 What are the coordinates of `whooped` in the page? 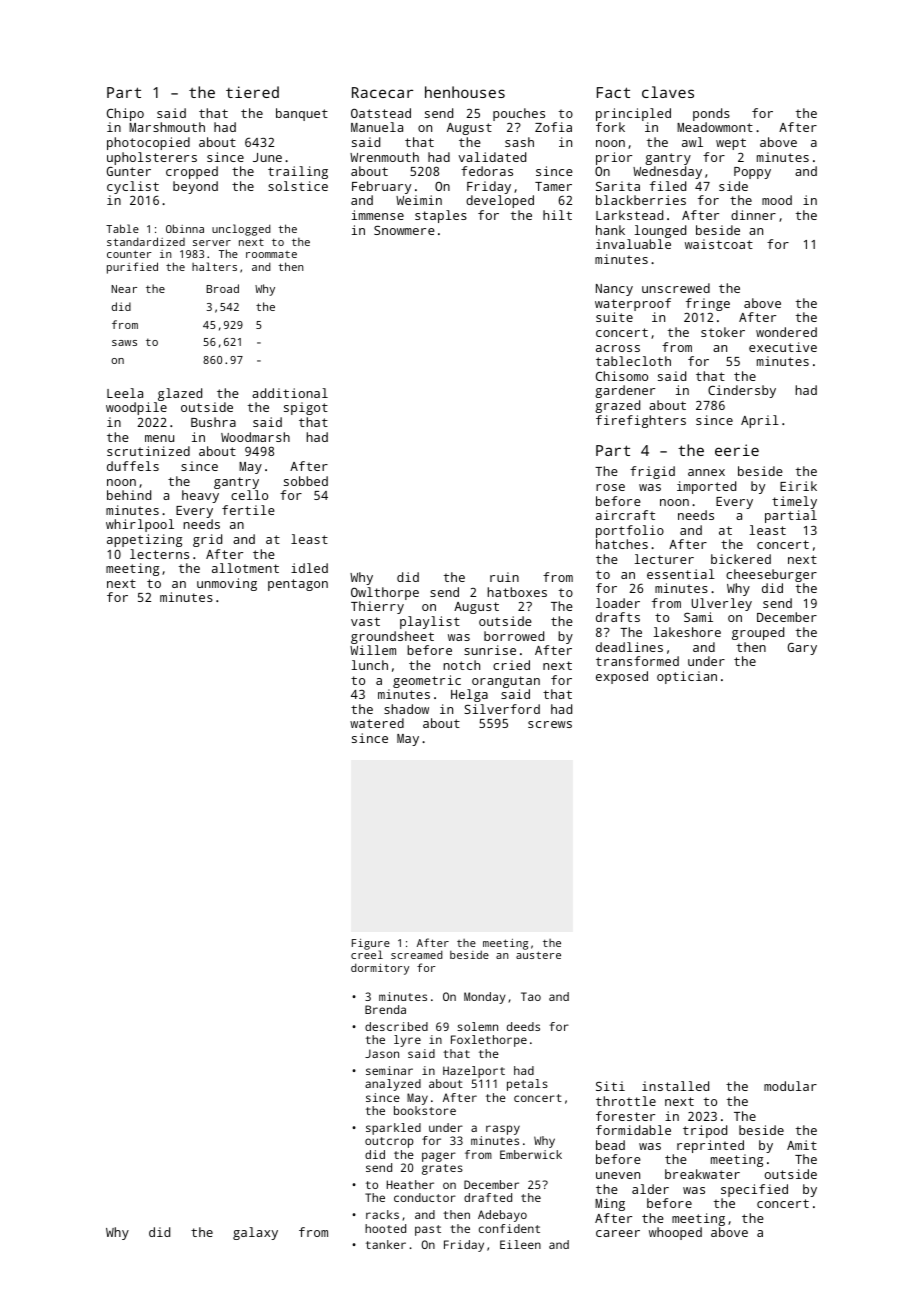 It's located at (675, 1233).
